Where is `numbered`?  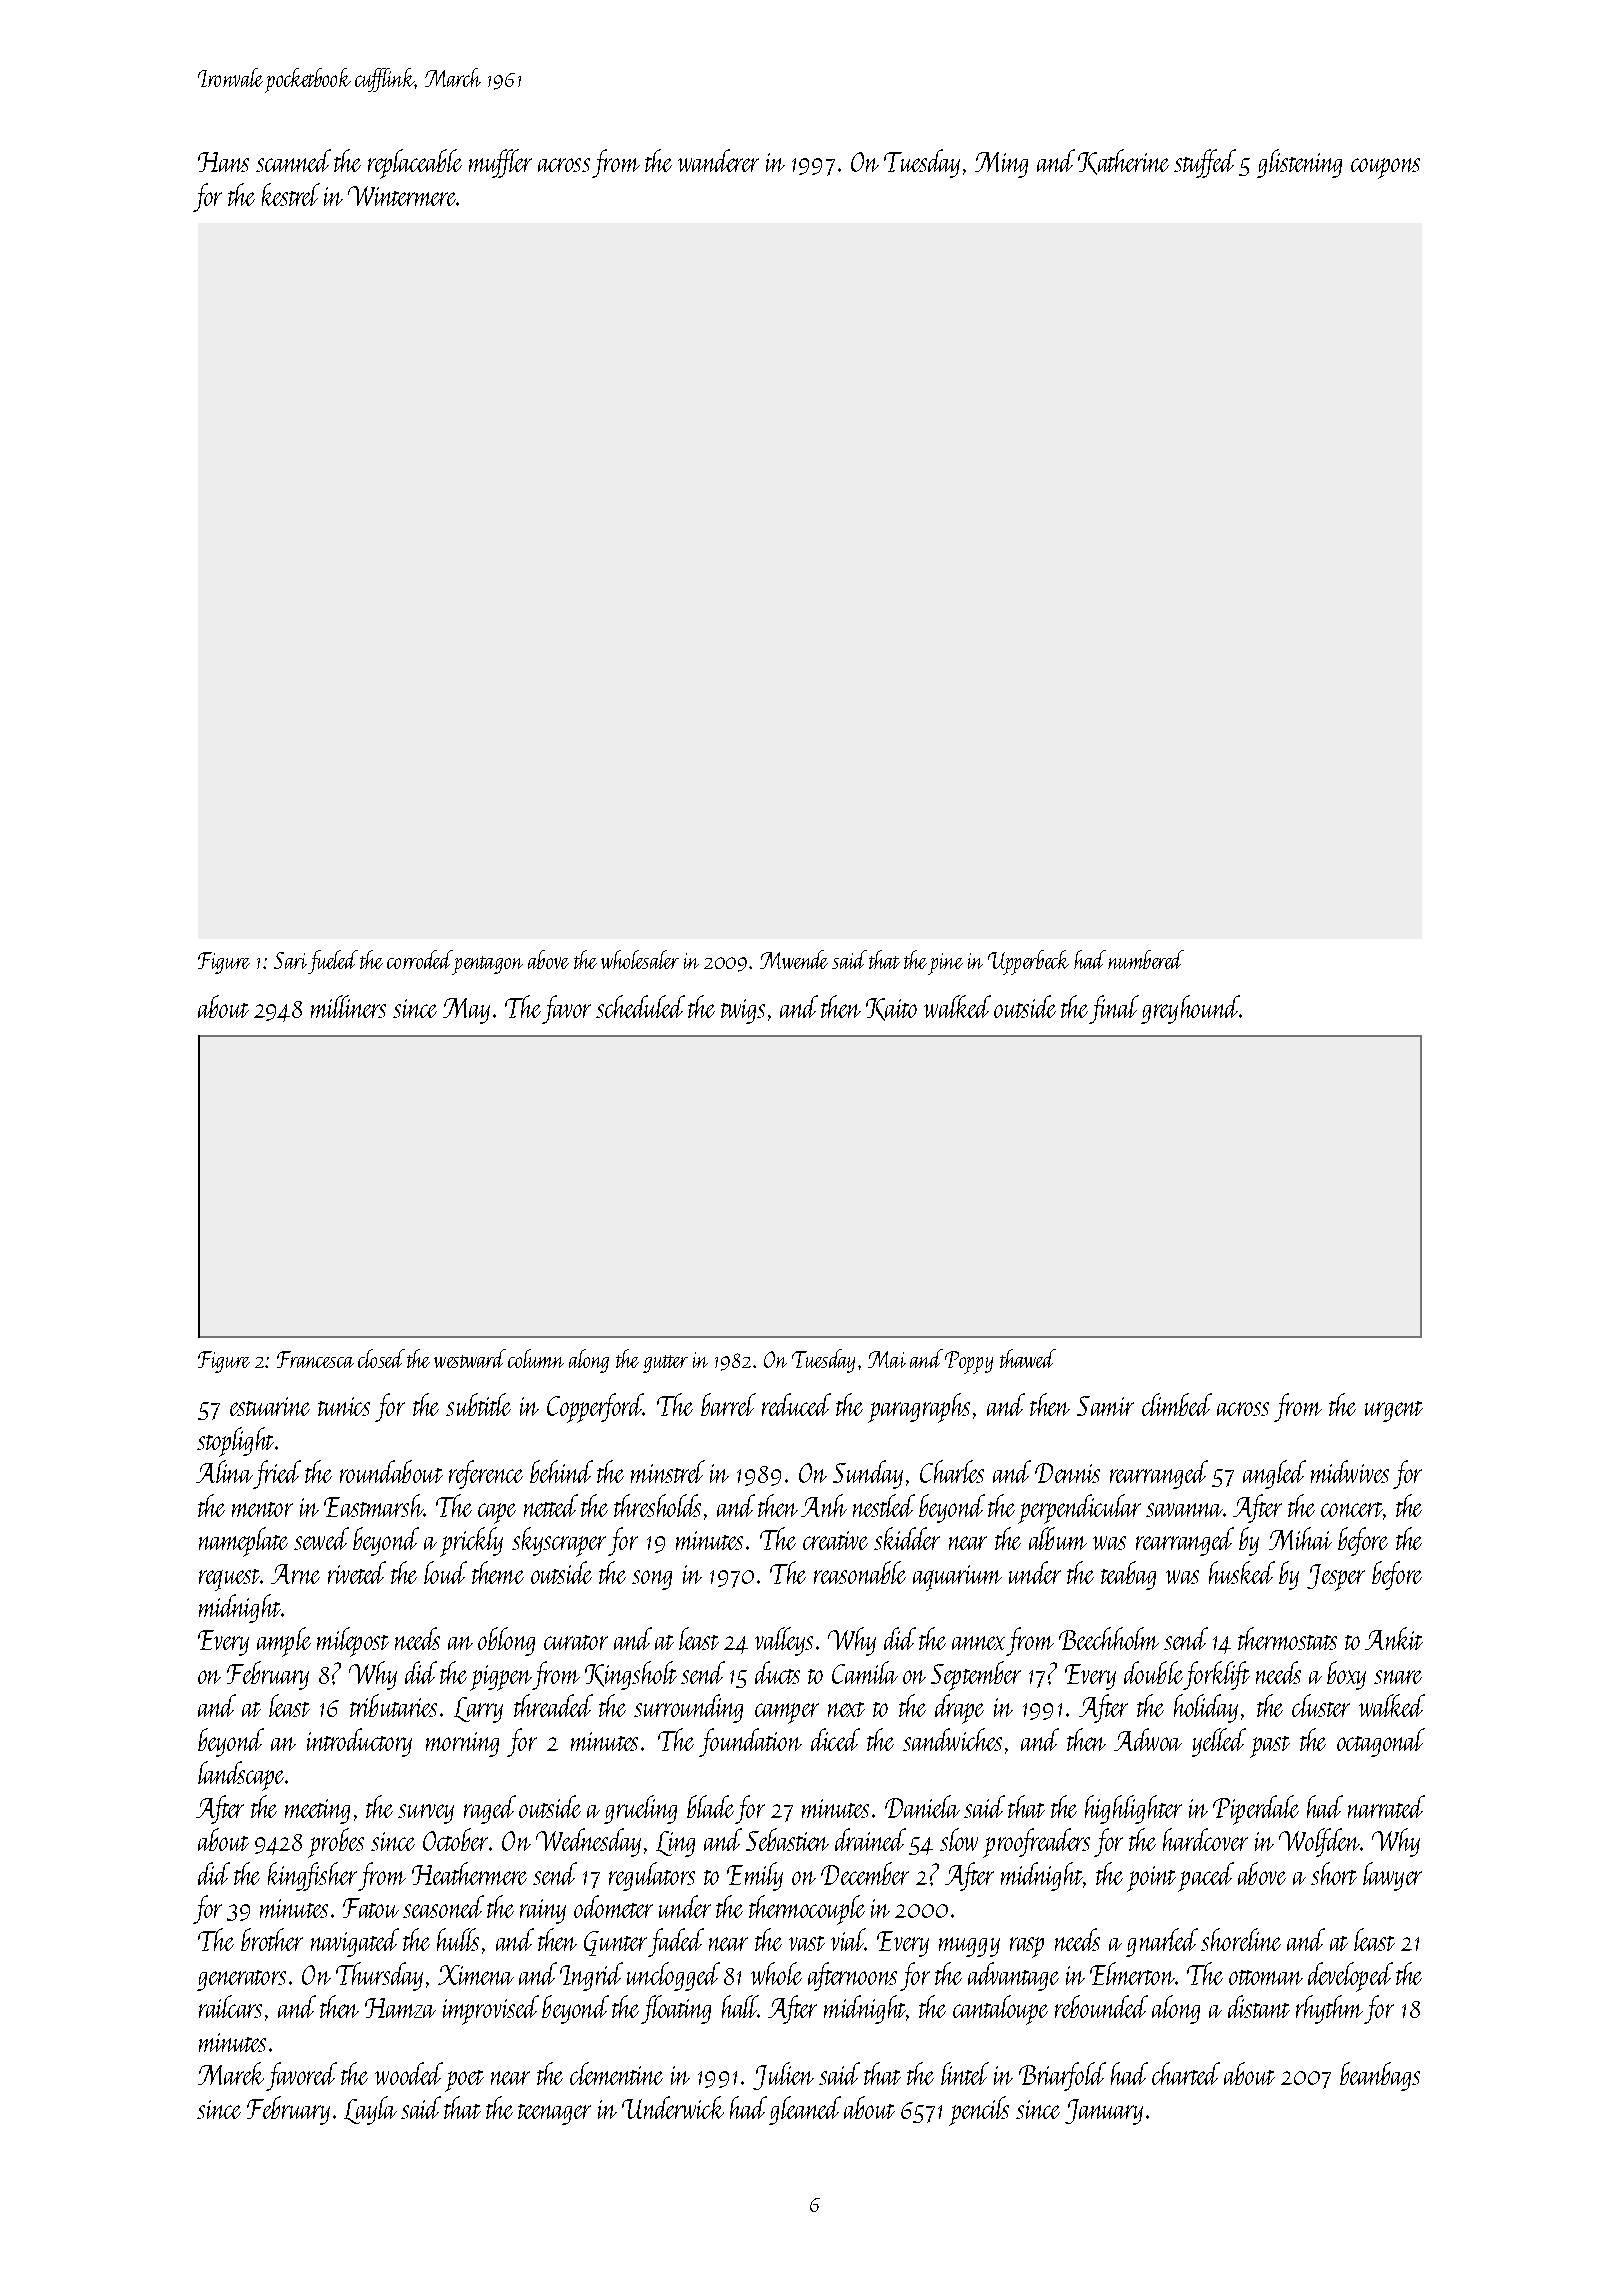
numbered is located at coordinates (1146, 959).
